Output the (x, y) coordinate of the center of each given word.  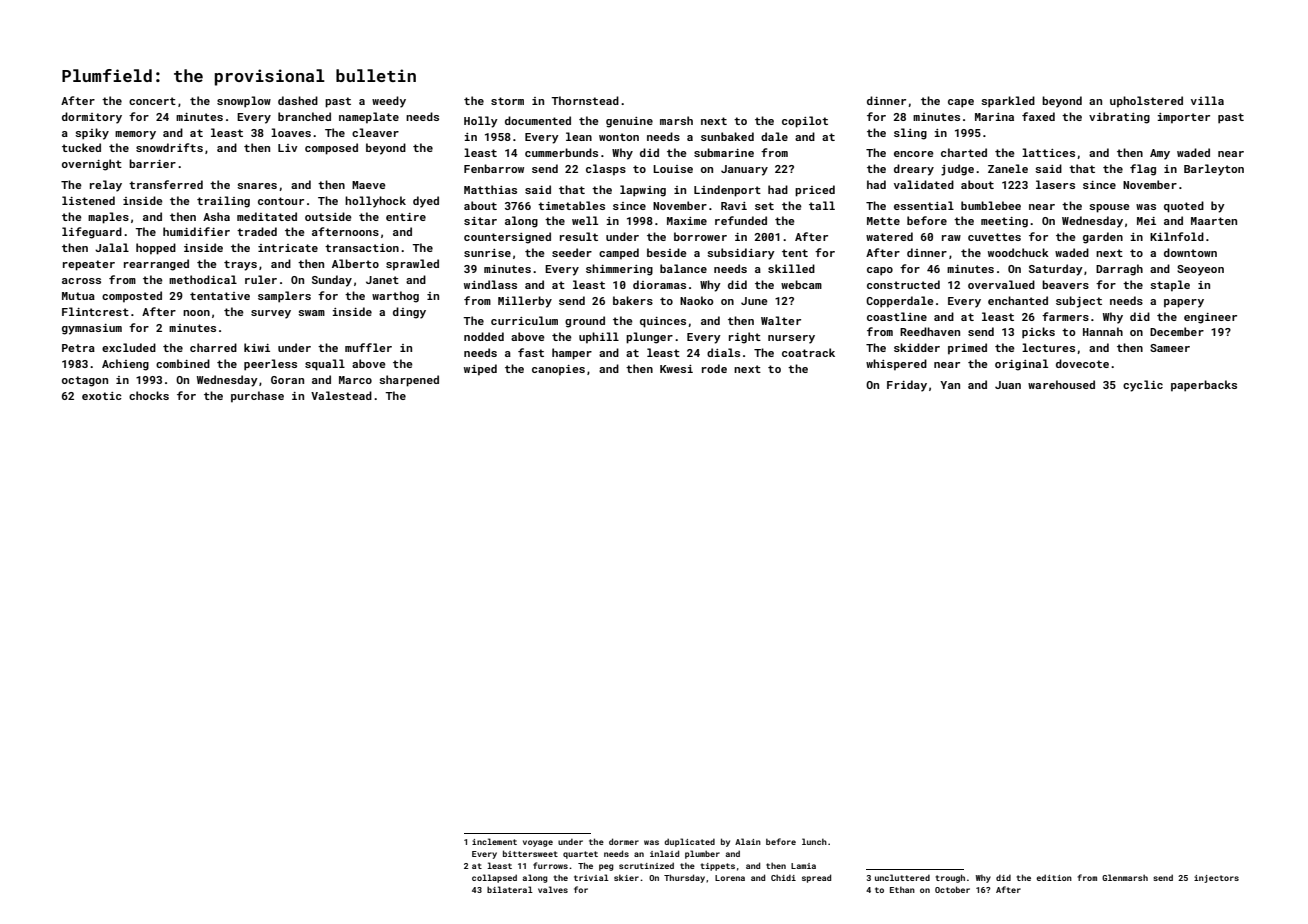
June (754, 301)
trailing (223, 202)
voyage (538, 843)
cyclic (1143, 386)
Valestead (341, 395)
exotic (102, 396)
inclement (494, 841)
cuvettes (994, 237)
